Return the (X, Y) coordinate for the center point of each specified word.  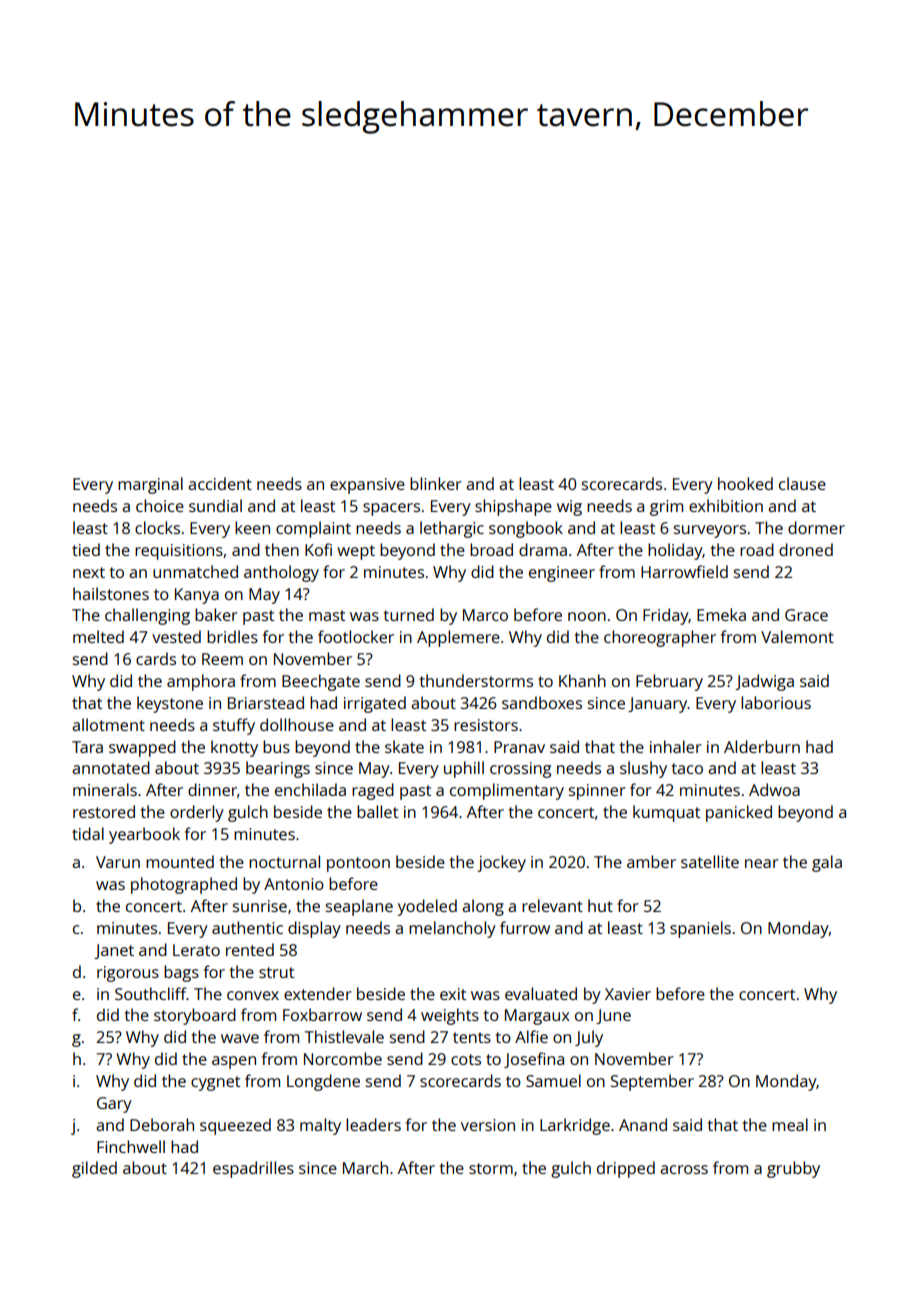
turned (409, 614)
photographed (184, 885)
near (762, 863)
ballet (377, 811)
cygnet (215, 1083)
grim (666, 508)
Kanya (197, 596)
